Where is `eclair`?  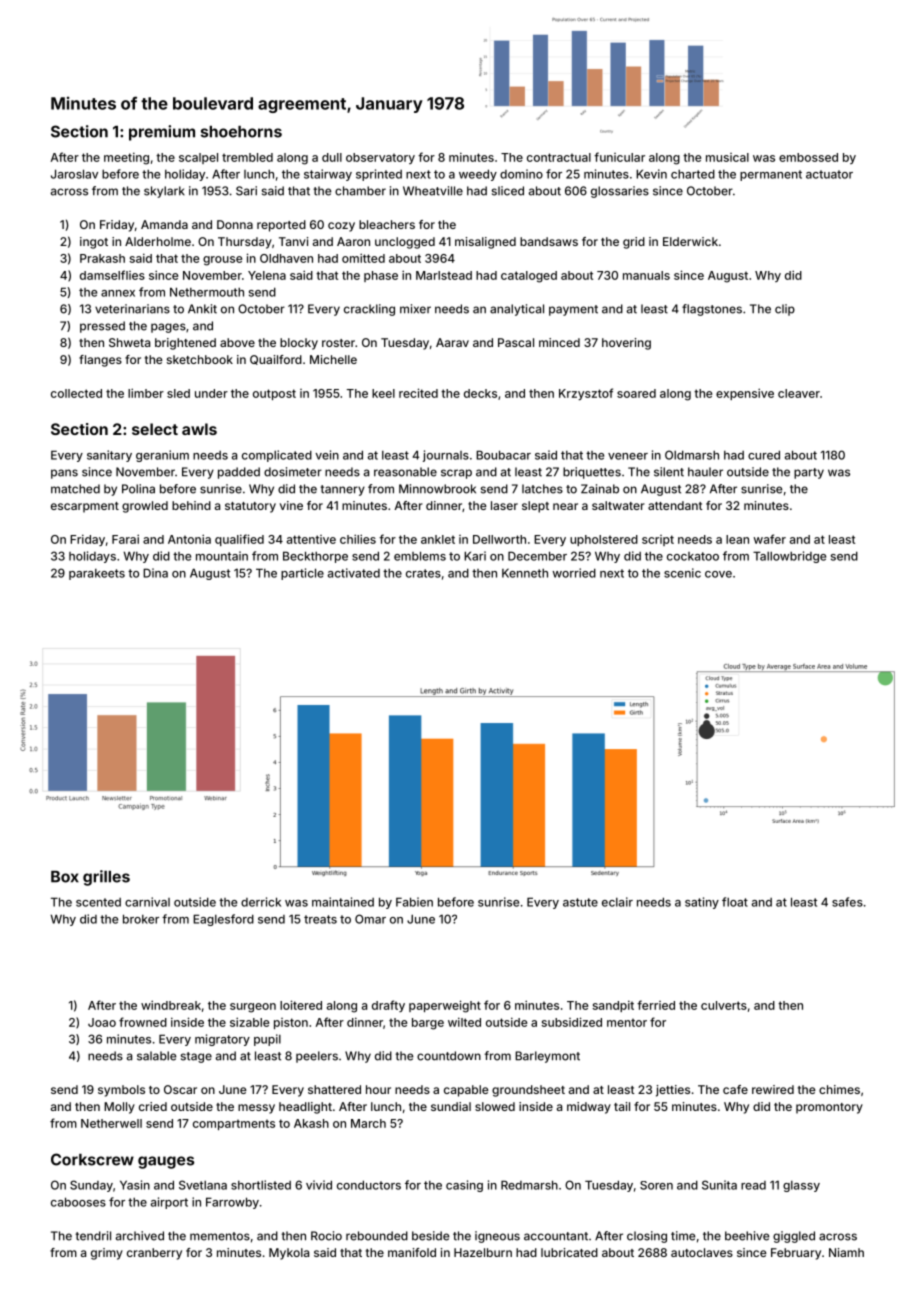 eclair is located at coordinates (617, 902).
